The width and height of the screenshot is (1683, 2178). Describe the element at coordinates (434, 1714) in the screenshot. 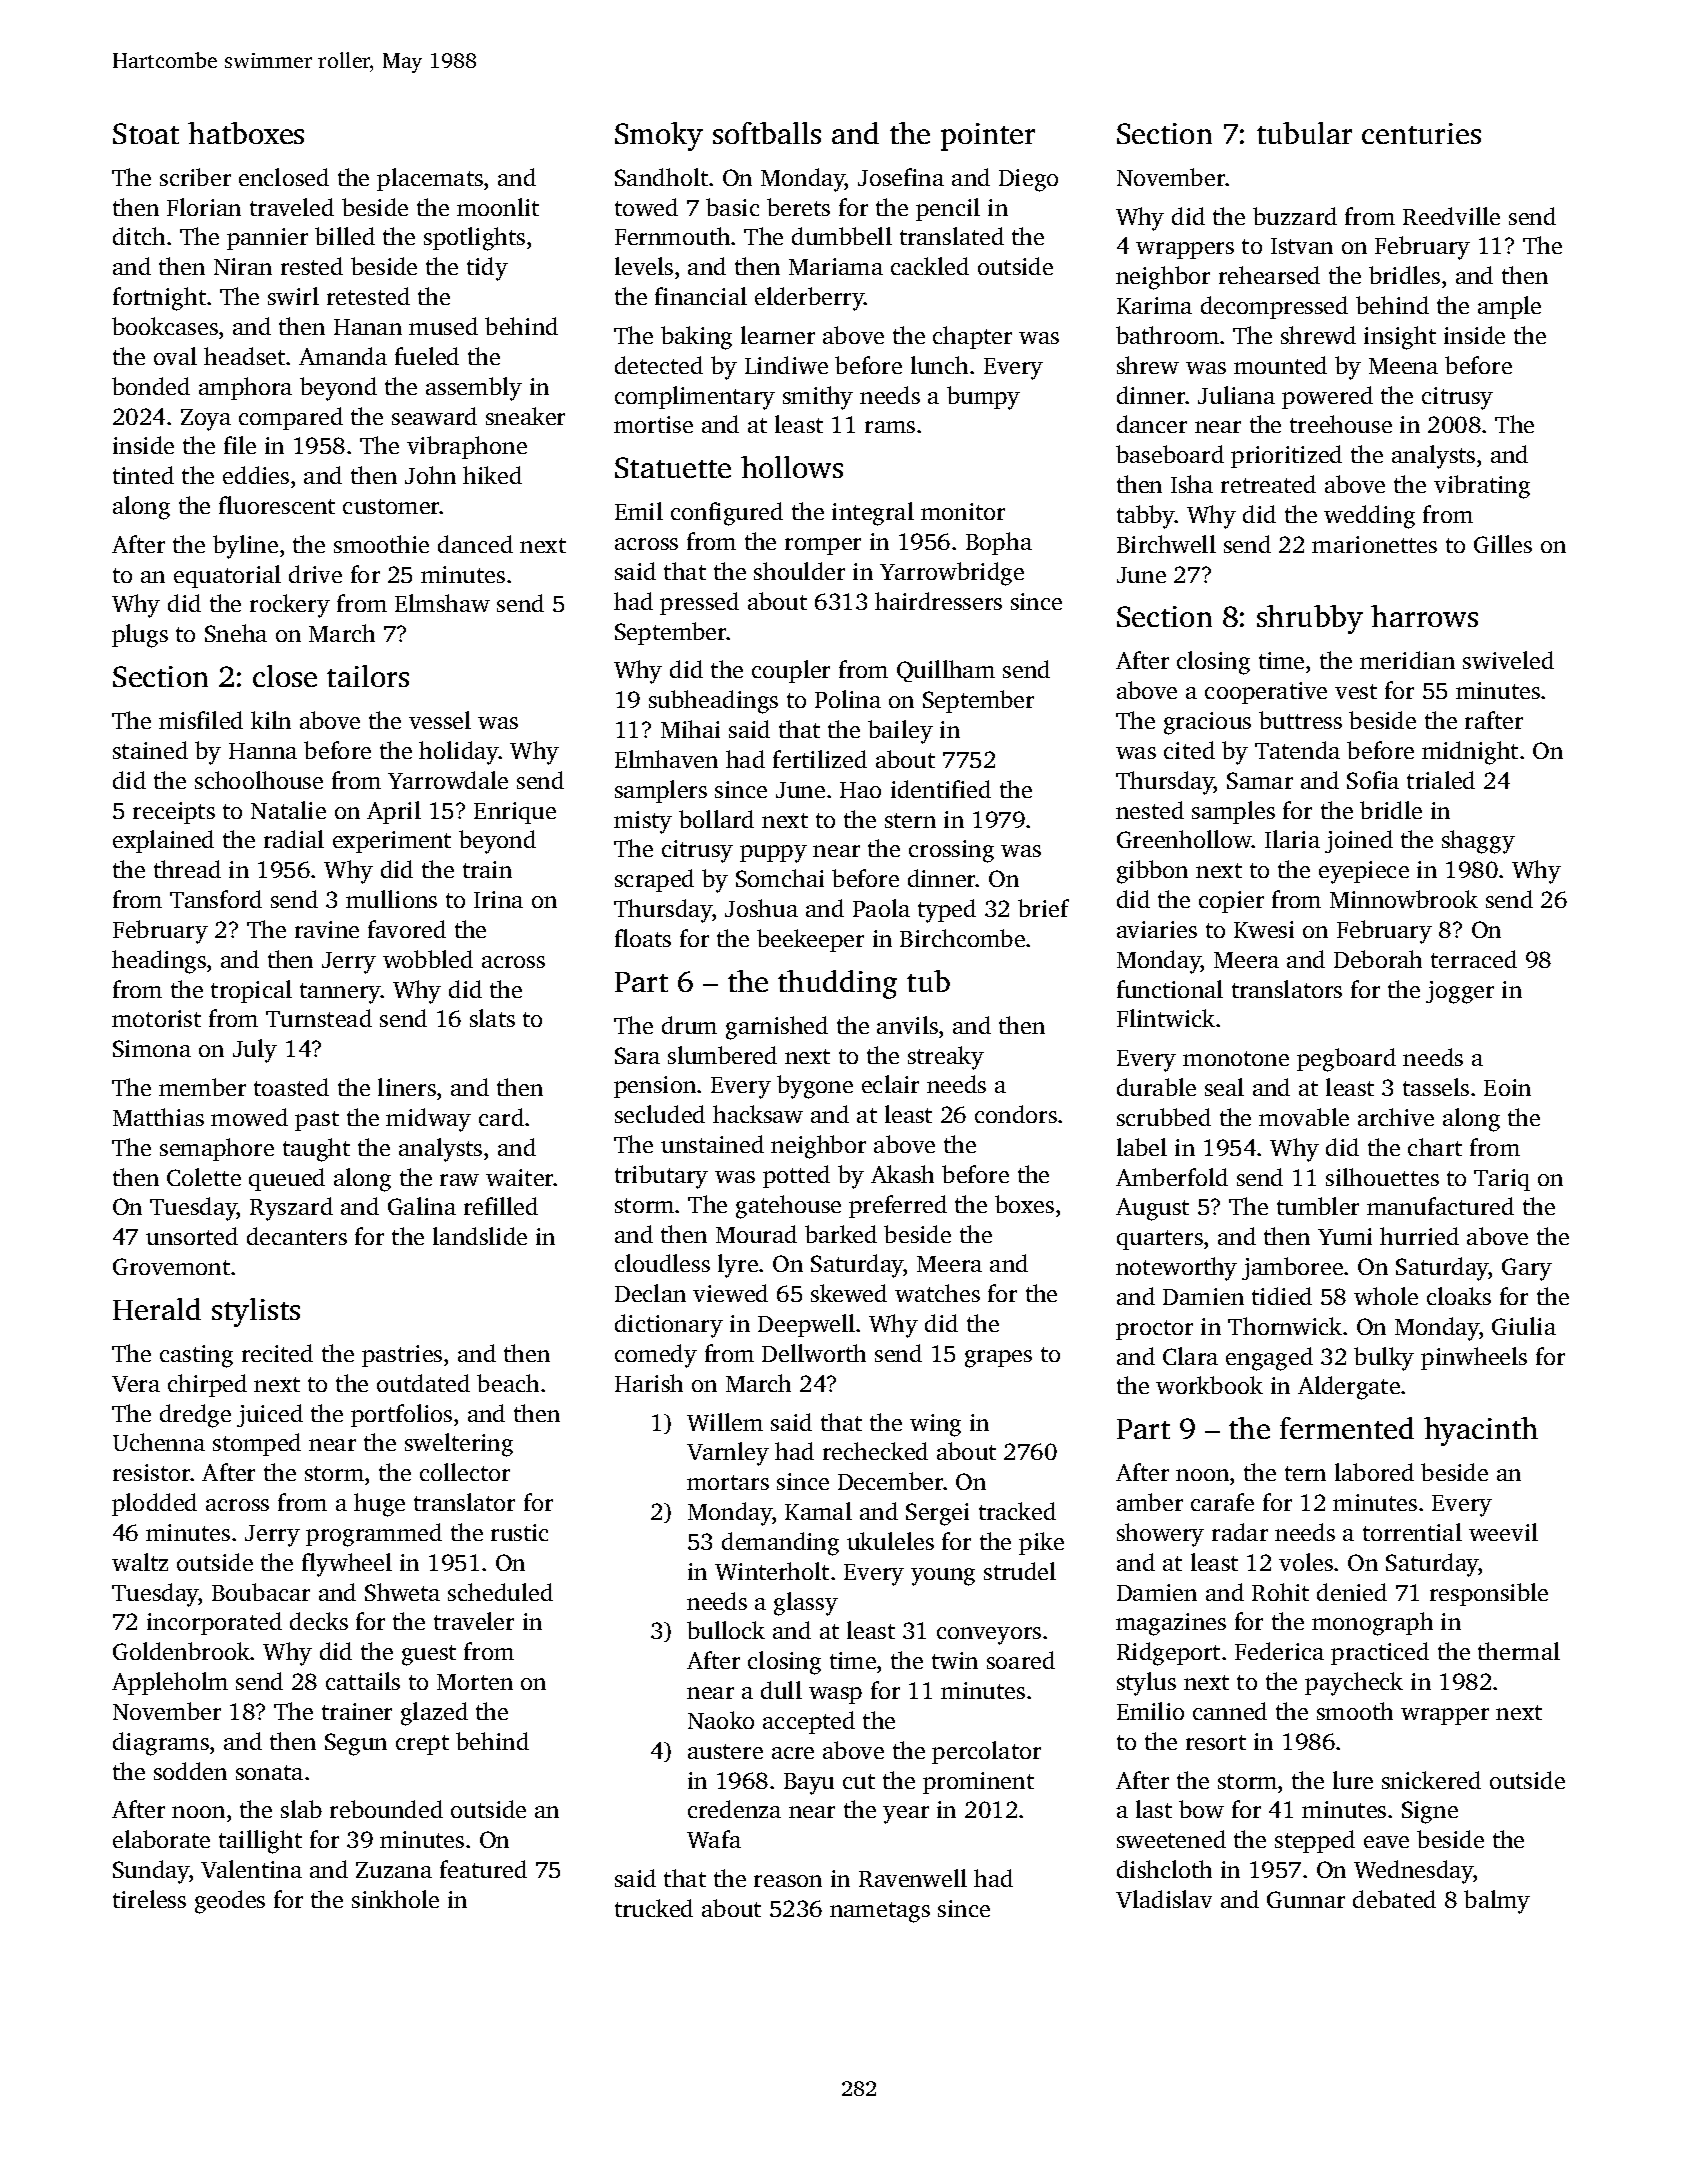

I see `glazed` at that location.
